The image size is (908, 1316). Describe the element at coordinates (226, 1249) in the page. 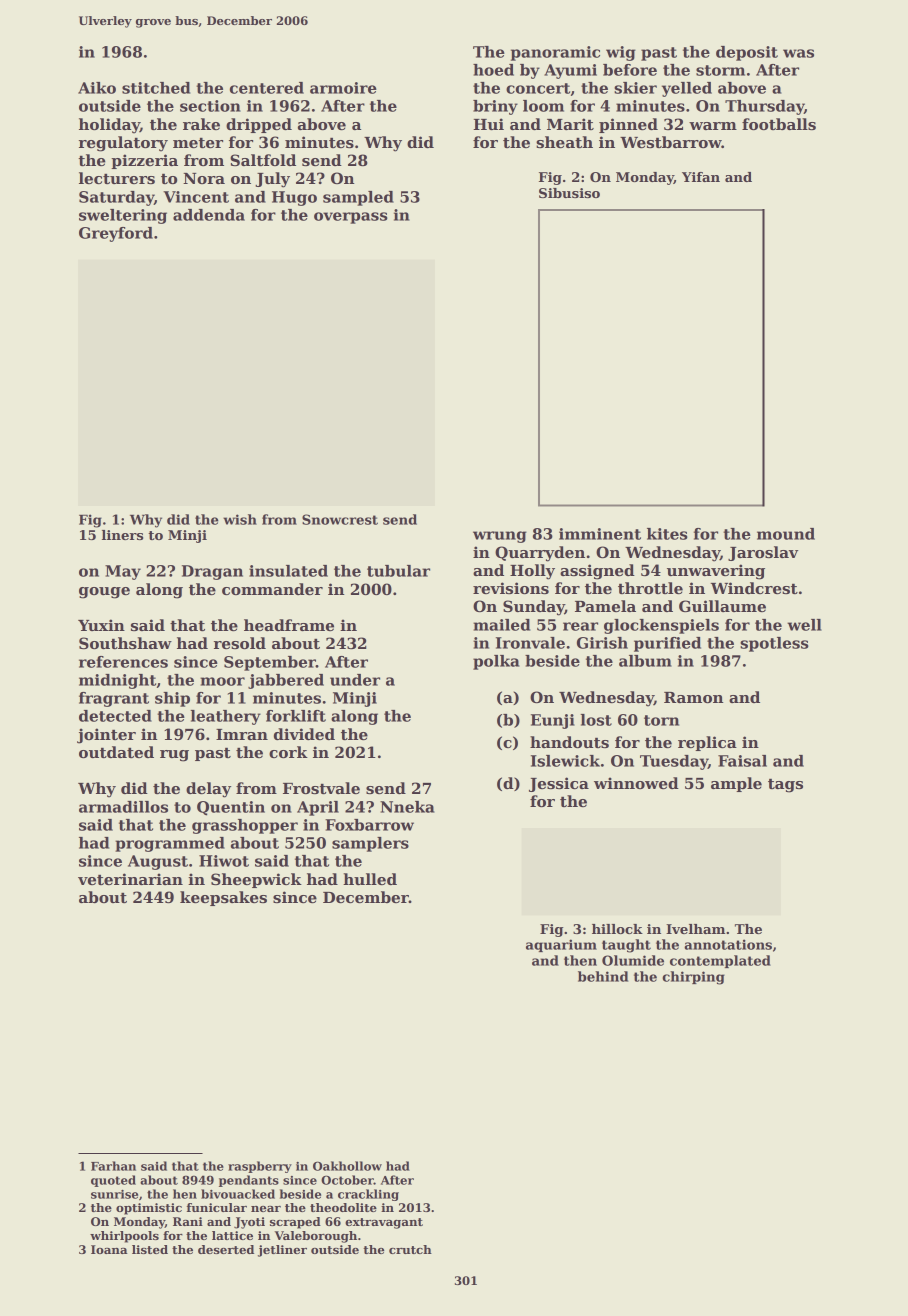

I see `deserted` at that location.
